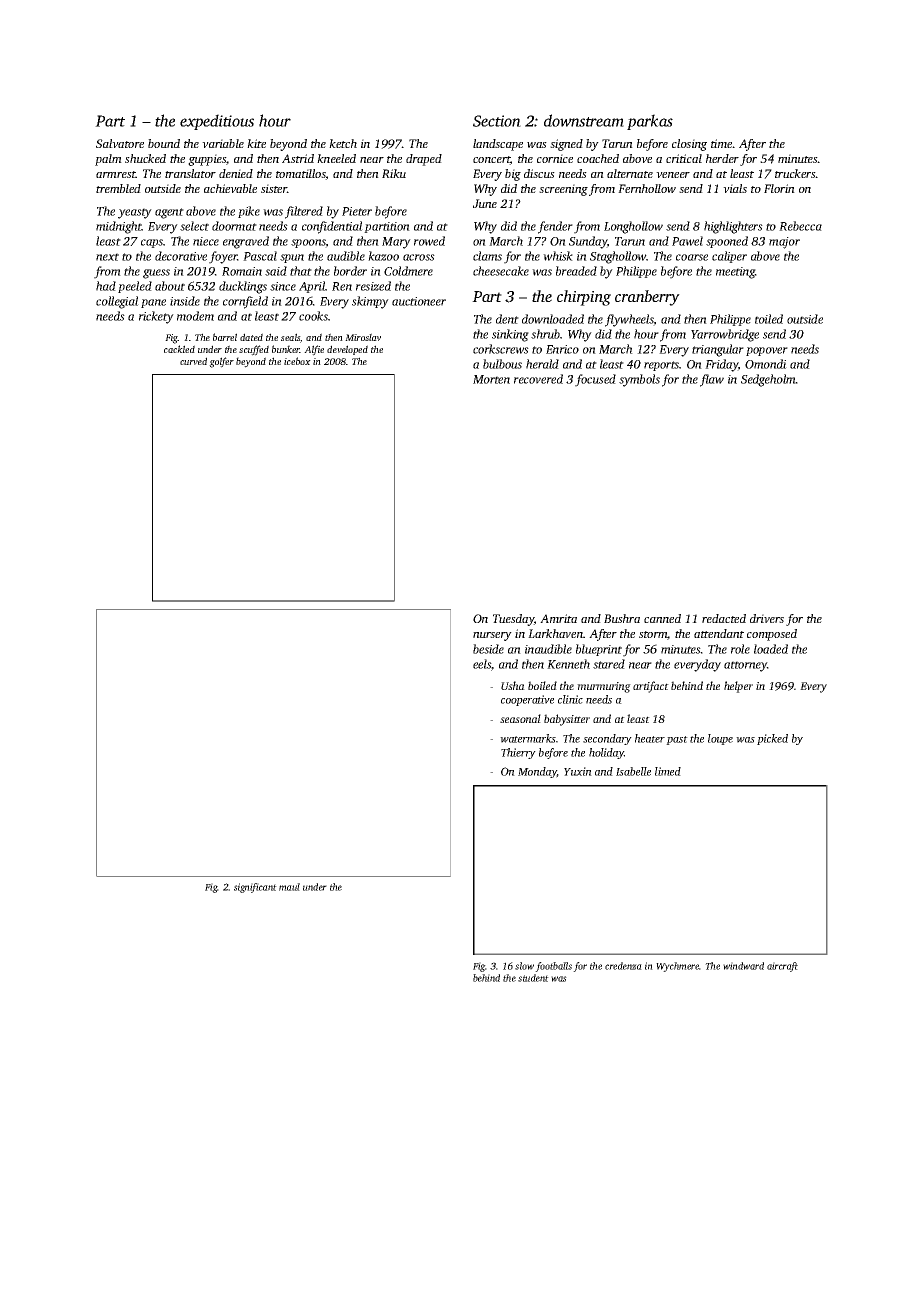 This screenshot has height=1308, width=924. What do you see at coordinates (501, 349) in the screenshot?
I see `corkscrews` at bounding box center [501, 349].
